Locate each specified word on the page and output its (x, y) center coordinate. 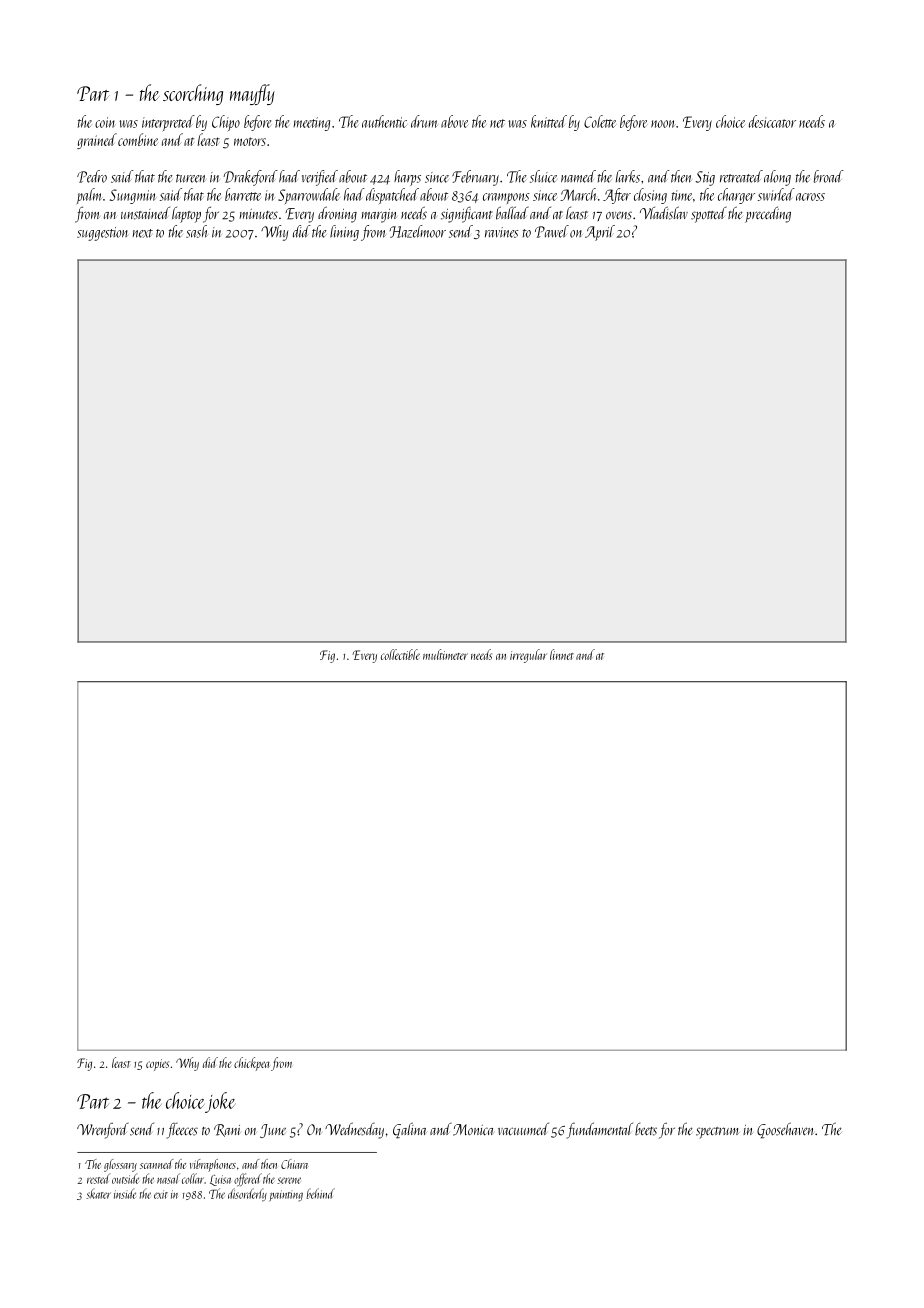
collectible (400, 654)
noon (662, 124)
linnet (562, 654)
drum (424, 121)
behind (321, 1193)
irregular (528, 656)
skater (98, 1193)
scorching (193, 94)
